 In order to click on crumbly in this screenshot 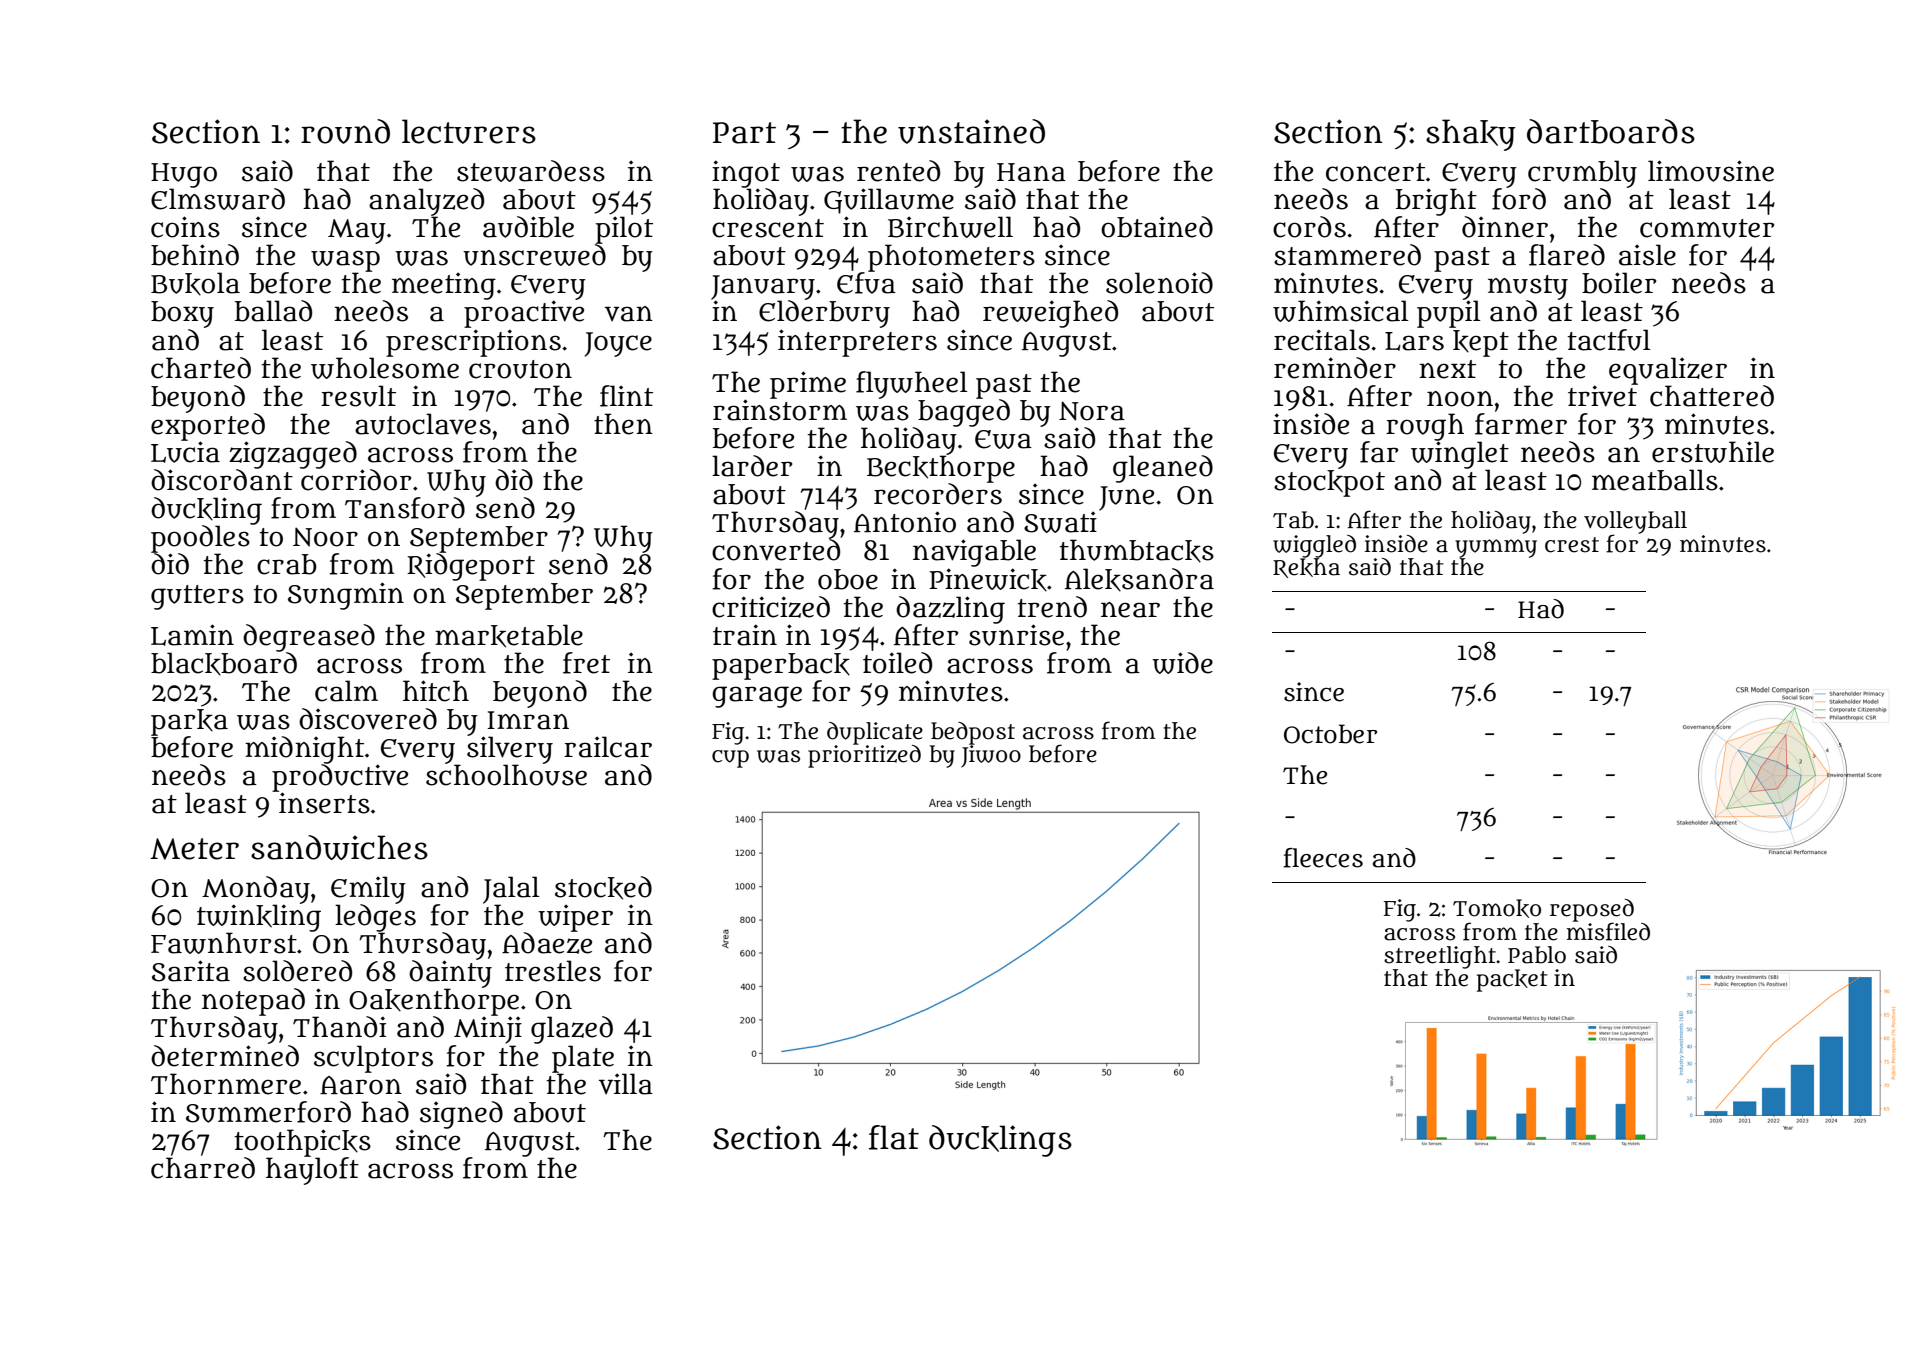, I will do `click(1582, 174)`.
